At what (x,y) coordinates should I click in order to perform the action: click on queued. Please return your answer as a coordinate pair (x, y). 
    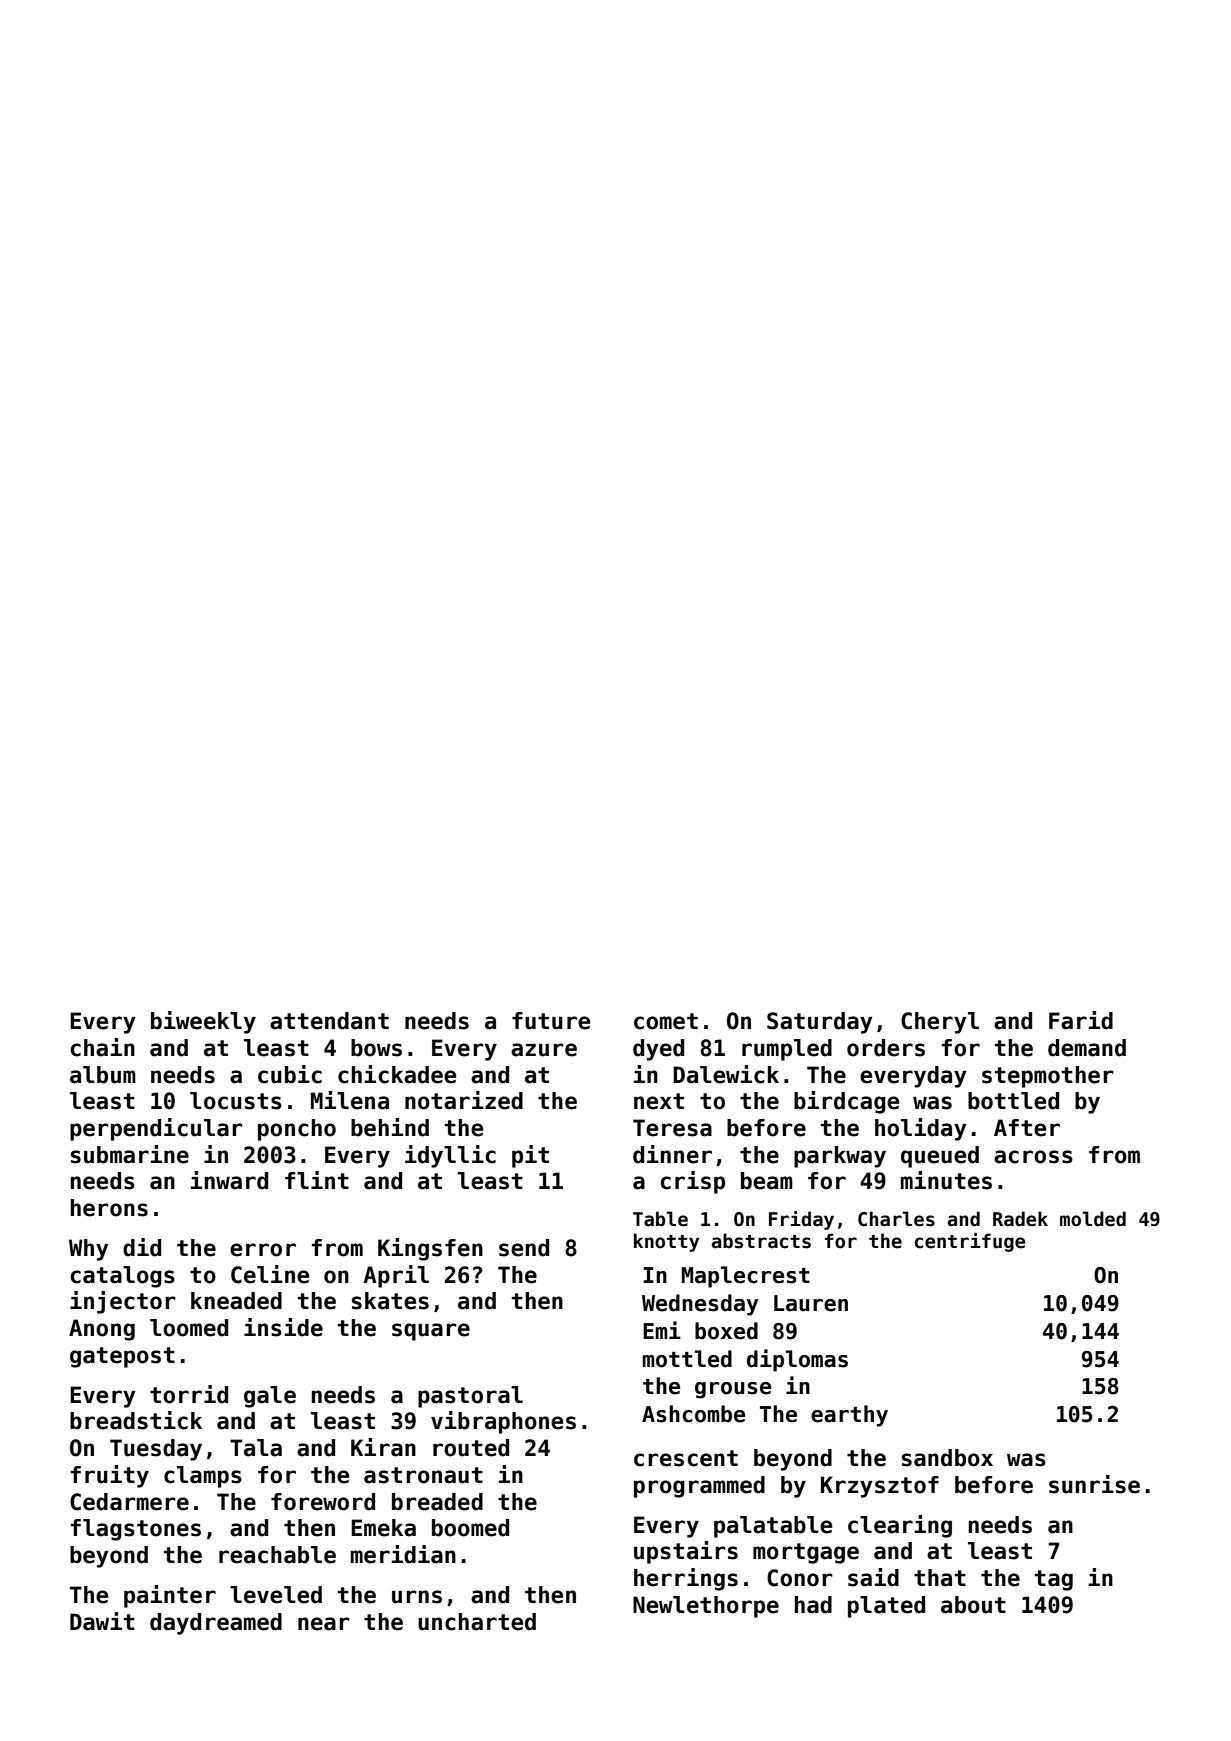
    Looking at the image, I should click on (940, 1157).
